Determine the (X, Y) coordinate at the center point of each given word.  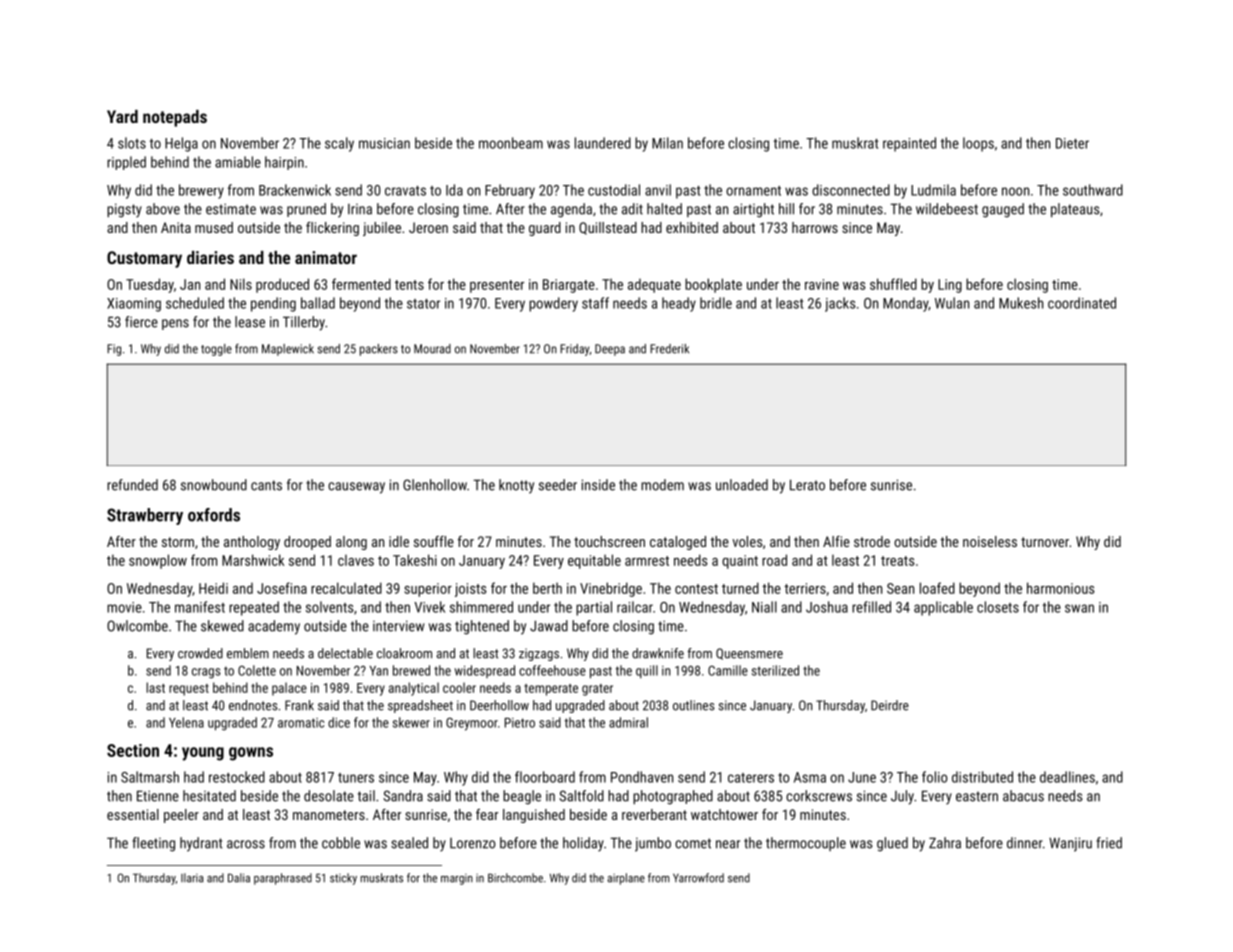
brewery (201, 191)
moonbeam (511, 143)
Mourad (432, 349)
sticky (343, 879)
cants (266, 485)
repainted (909, 144)
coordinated (1082, 303)
